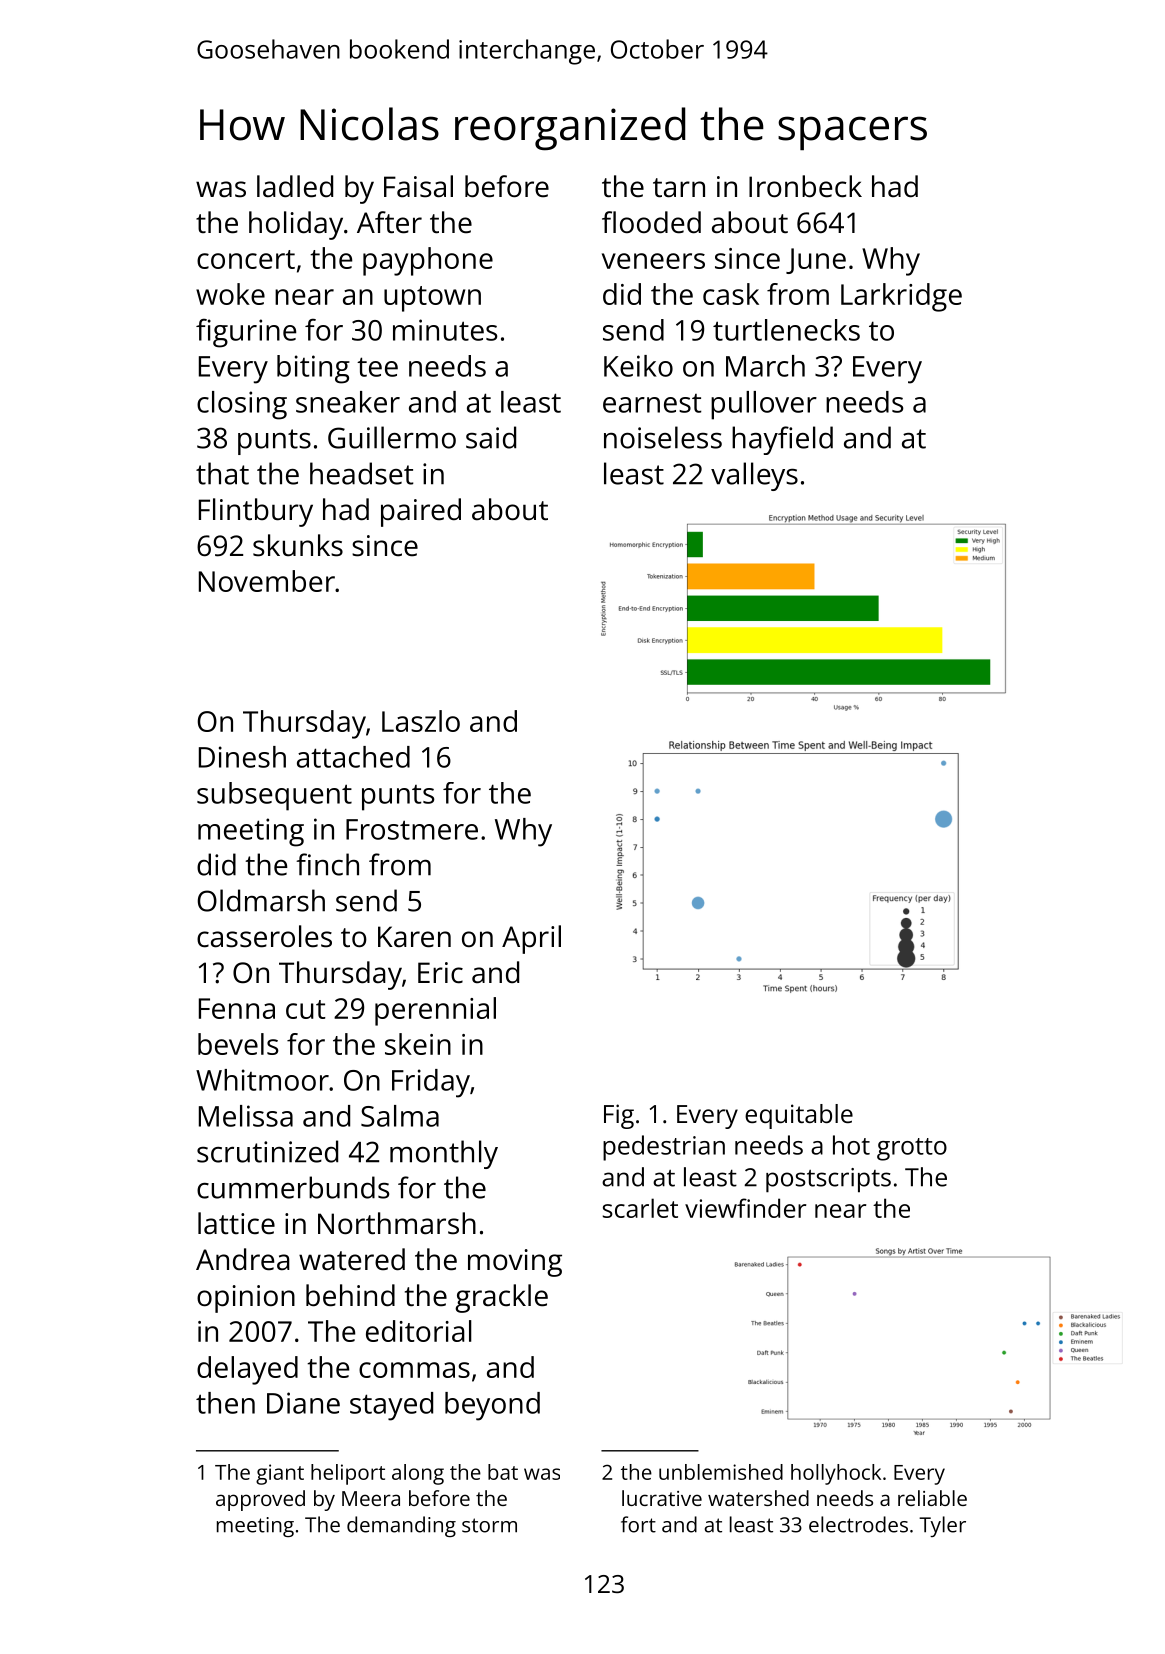  What do you see at coordinates (786, 330) in the screenshot?
I see `turtlenecks` at bounding box center [786, 330].
